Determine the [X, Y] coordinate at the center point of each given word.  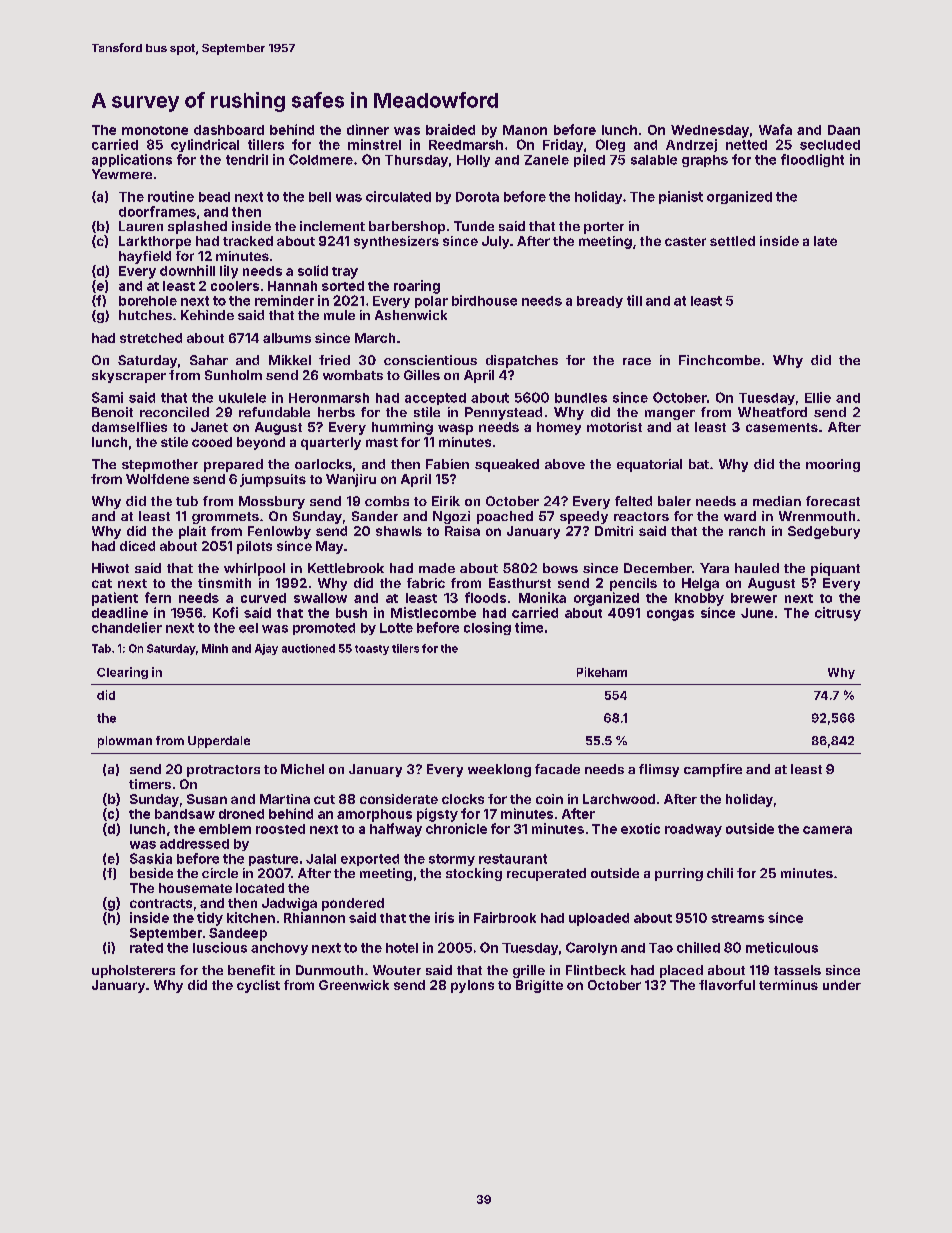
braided [450, 129]
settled [732, 241]
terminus [788, 985]
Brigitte [539, 986]
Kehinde [207, 315]
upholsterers [133, 971]
